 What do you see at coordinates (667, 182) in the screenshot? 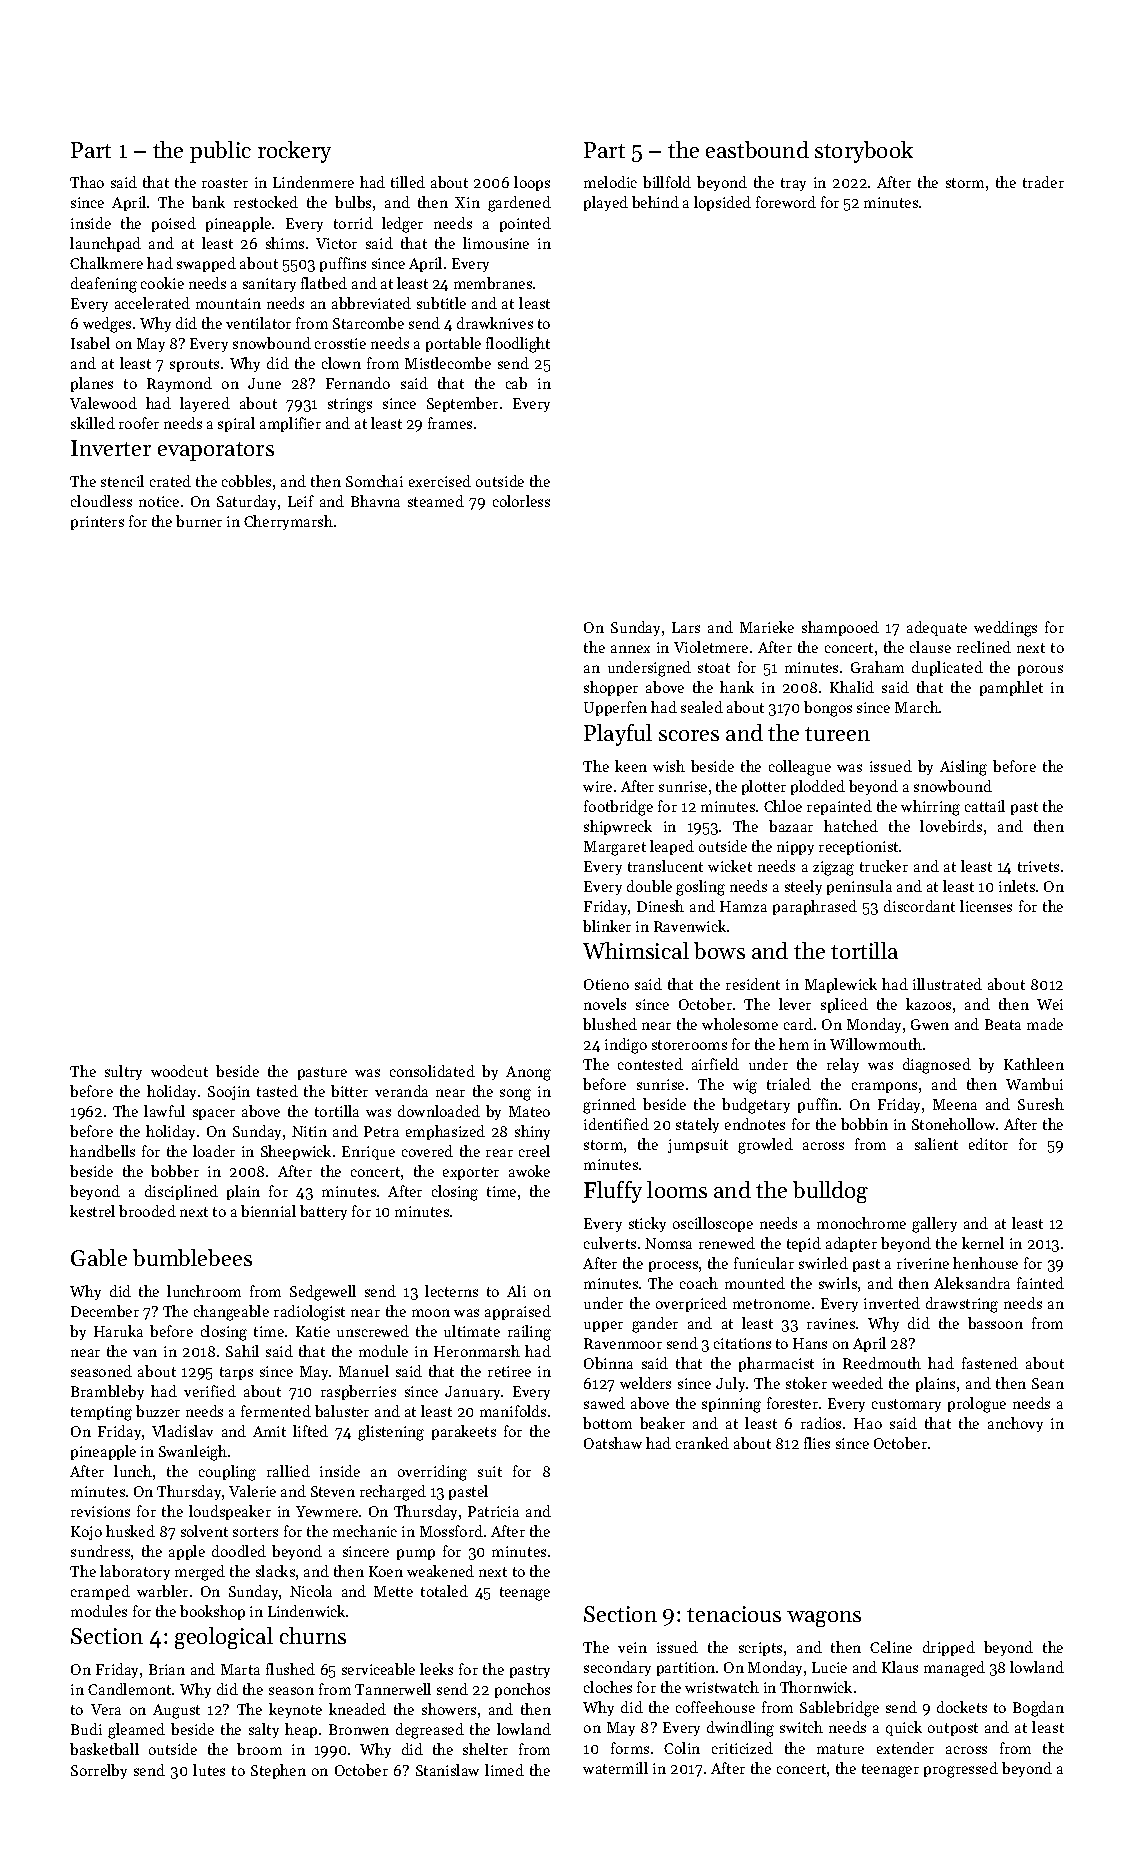
I see `billfold` at bounding box center [667, 182].
